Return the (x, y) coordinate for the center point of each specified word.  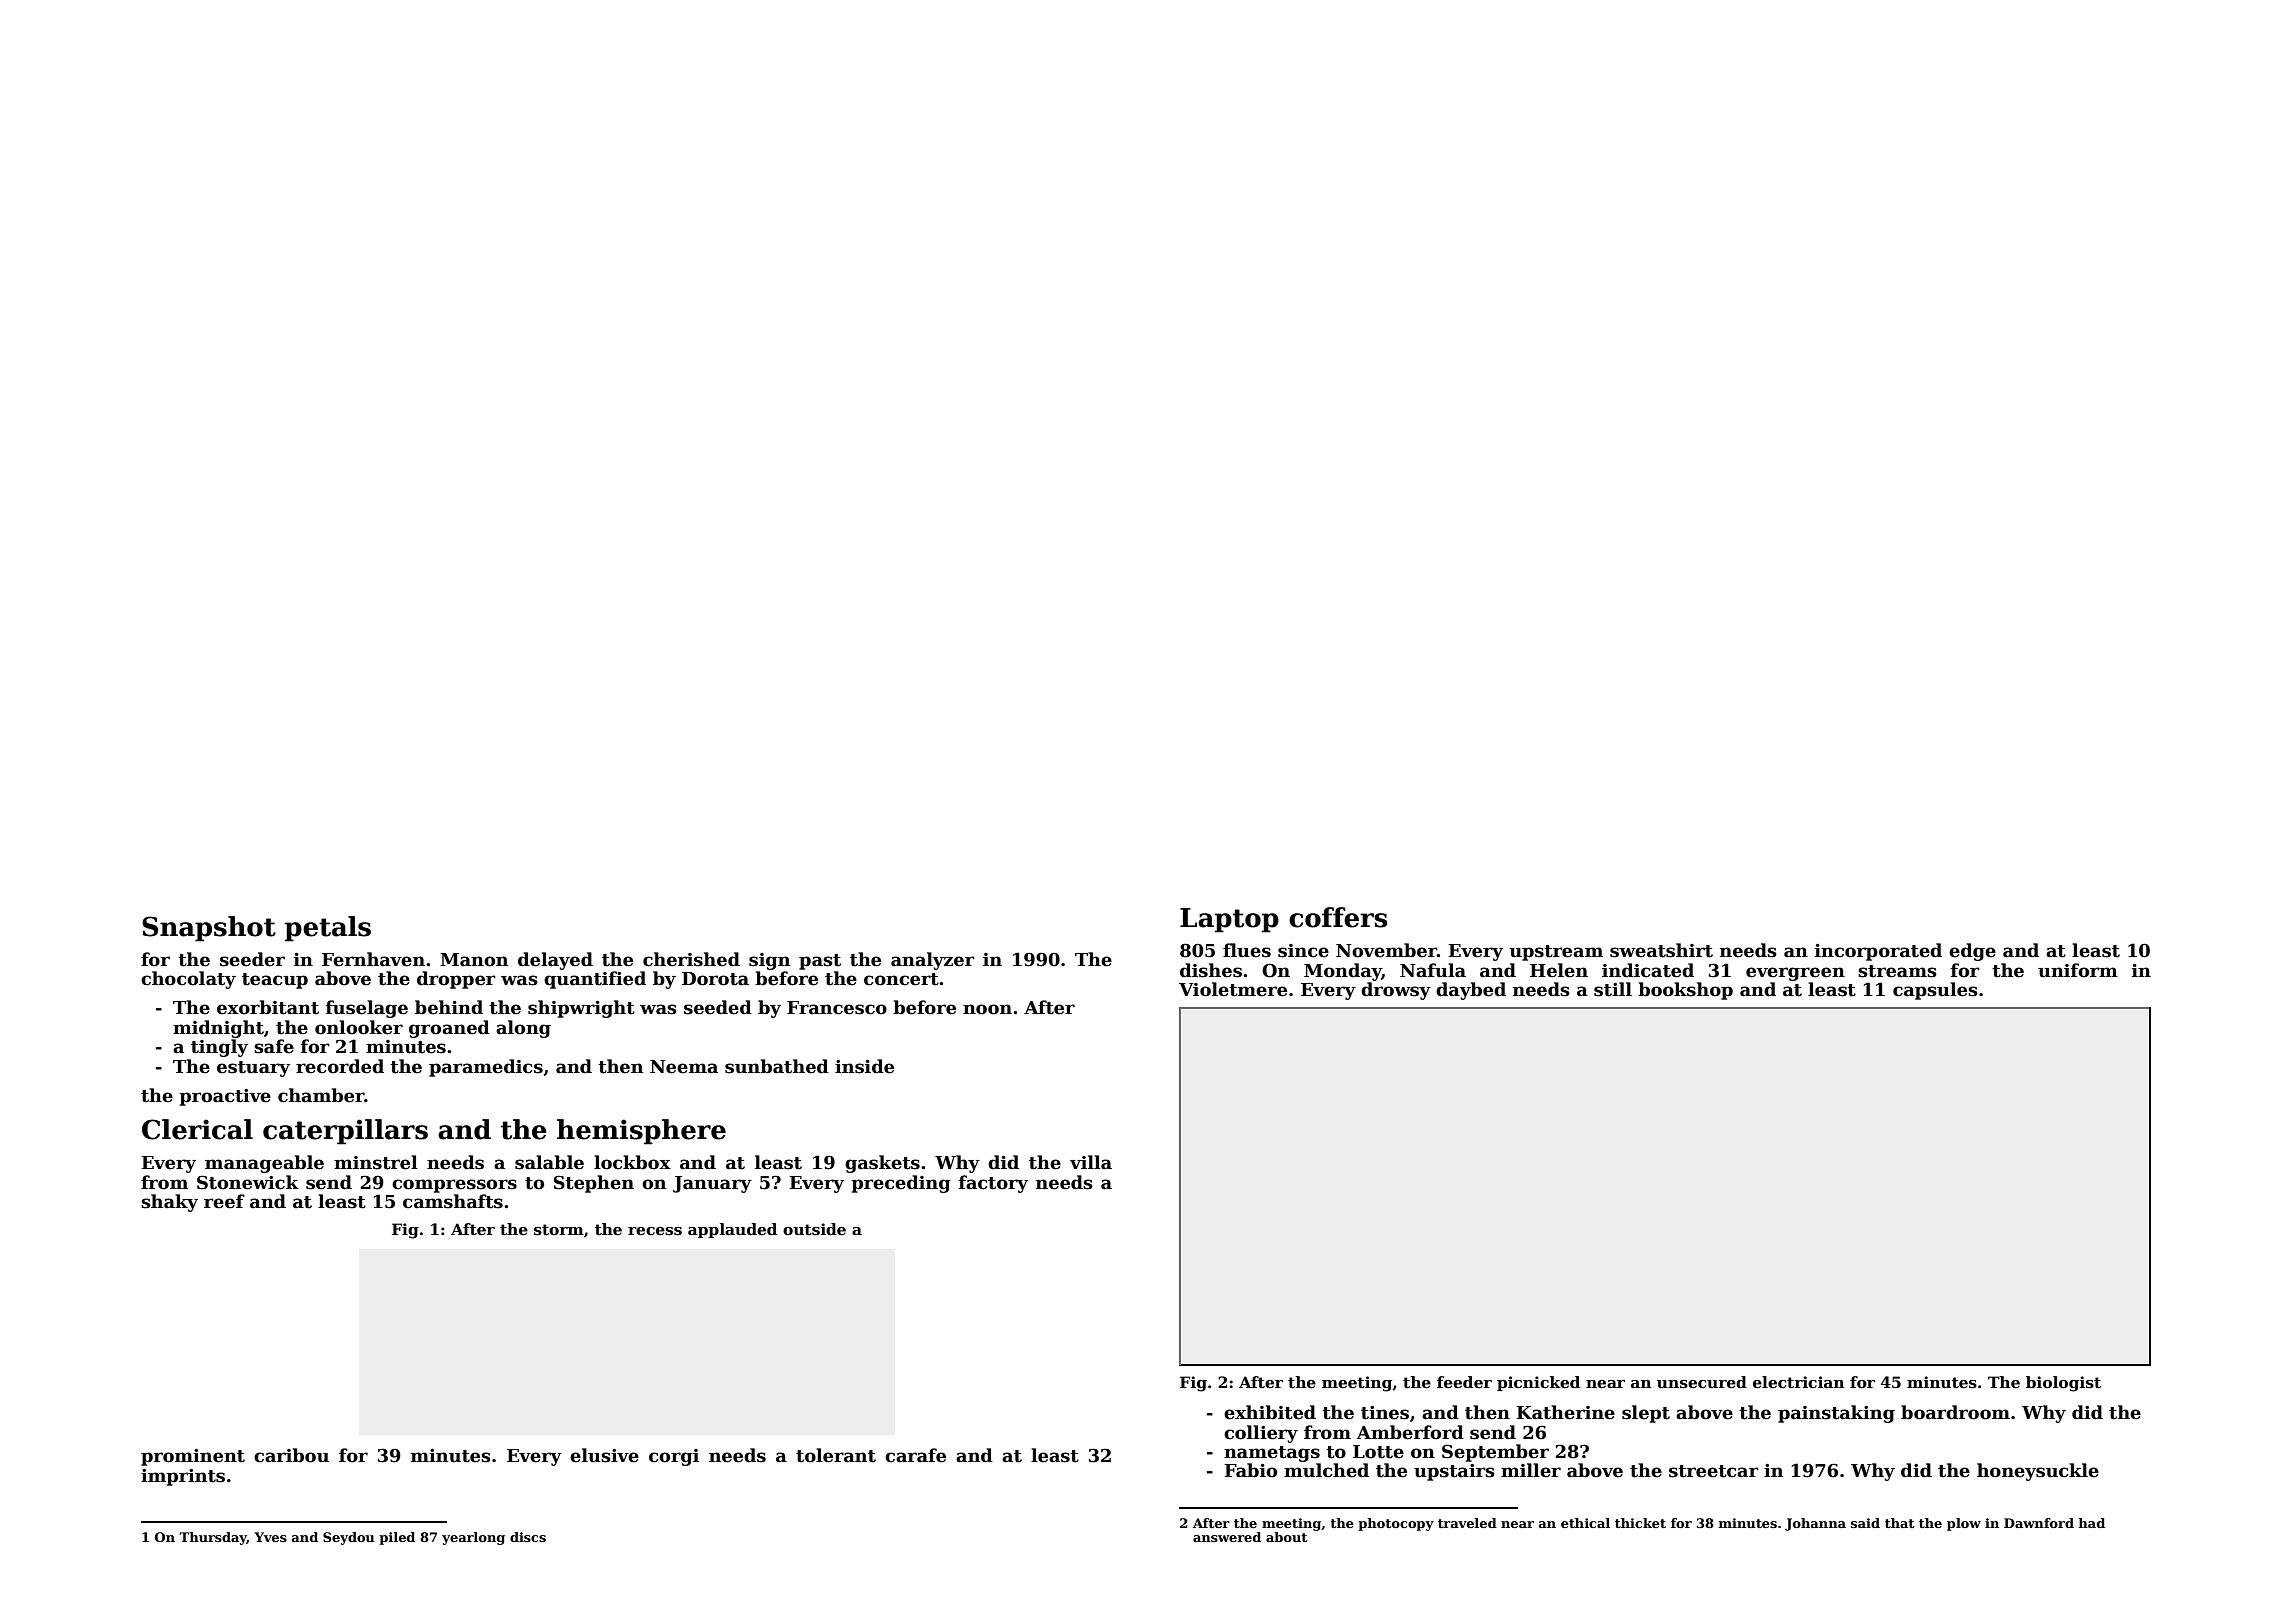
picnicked (1538, 1383)
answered (1227, 1537)
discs (528, 1537)
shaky (169, 1203)
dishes (1211, 970)
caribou (291, 1455)
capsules (1935, 991)
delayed (555, 961)
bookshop (1685, 991)
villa (1091, 1162)
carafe (915, 1455)
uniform (2078, 970)
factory (993, 1184)
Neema (684, 1067)
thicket (1640, 1523)
